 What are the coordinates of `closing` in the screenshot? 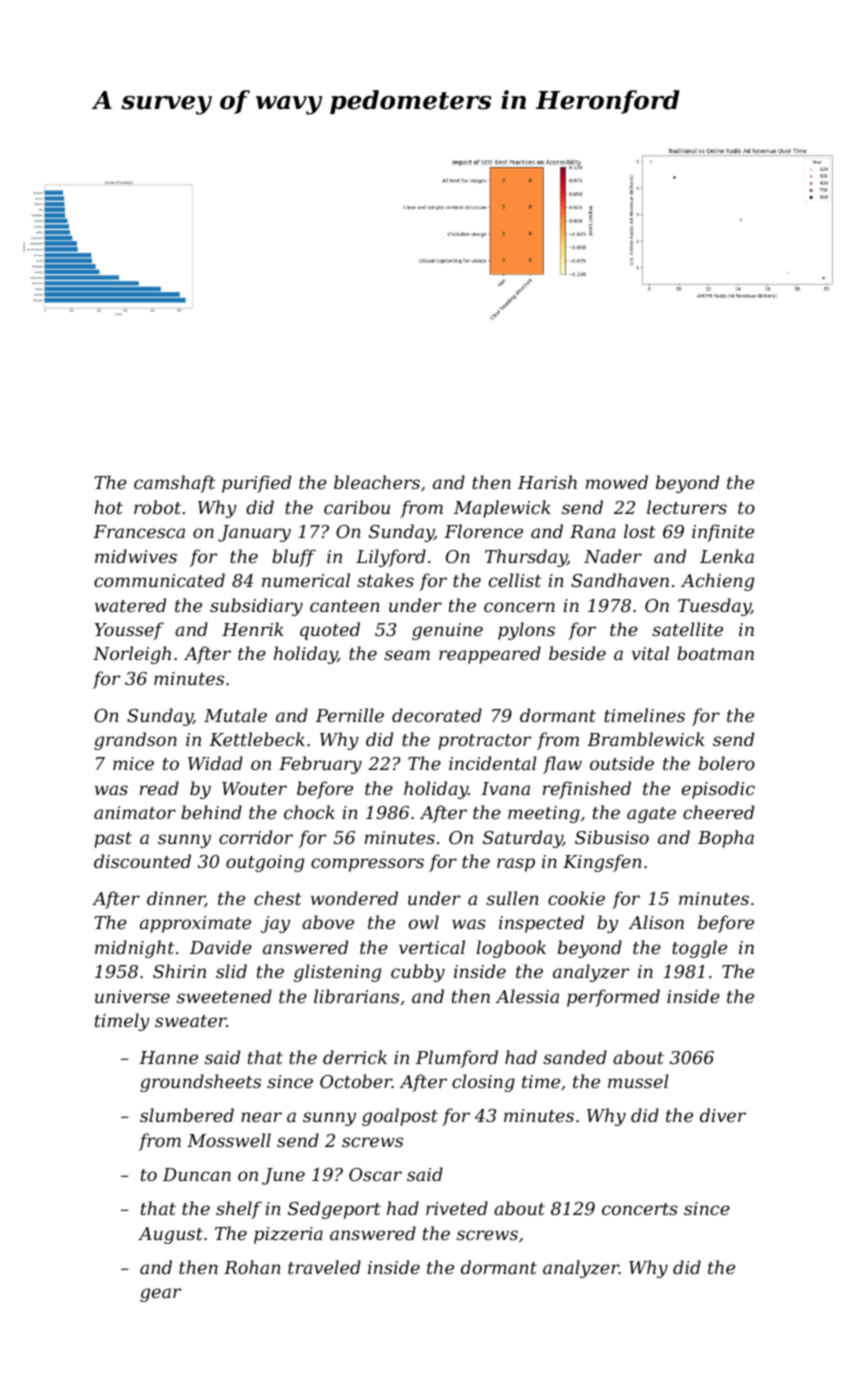 It's located at (483, 1083).
